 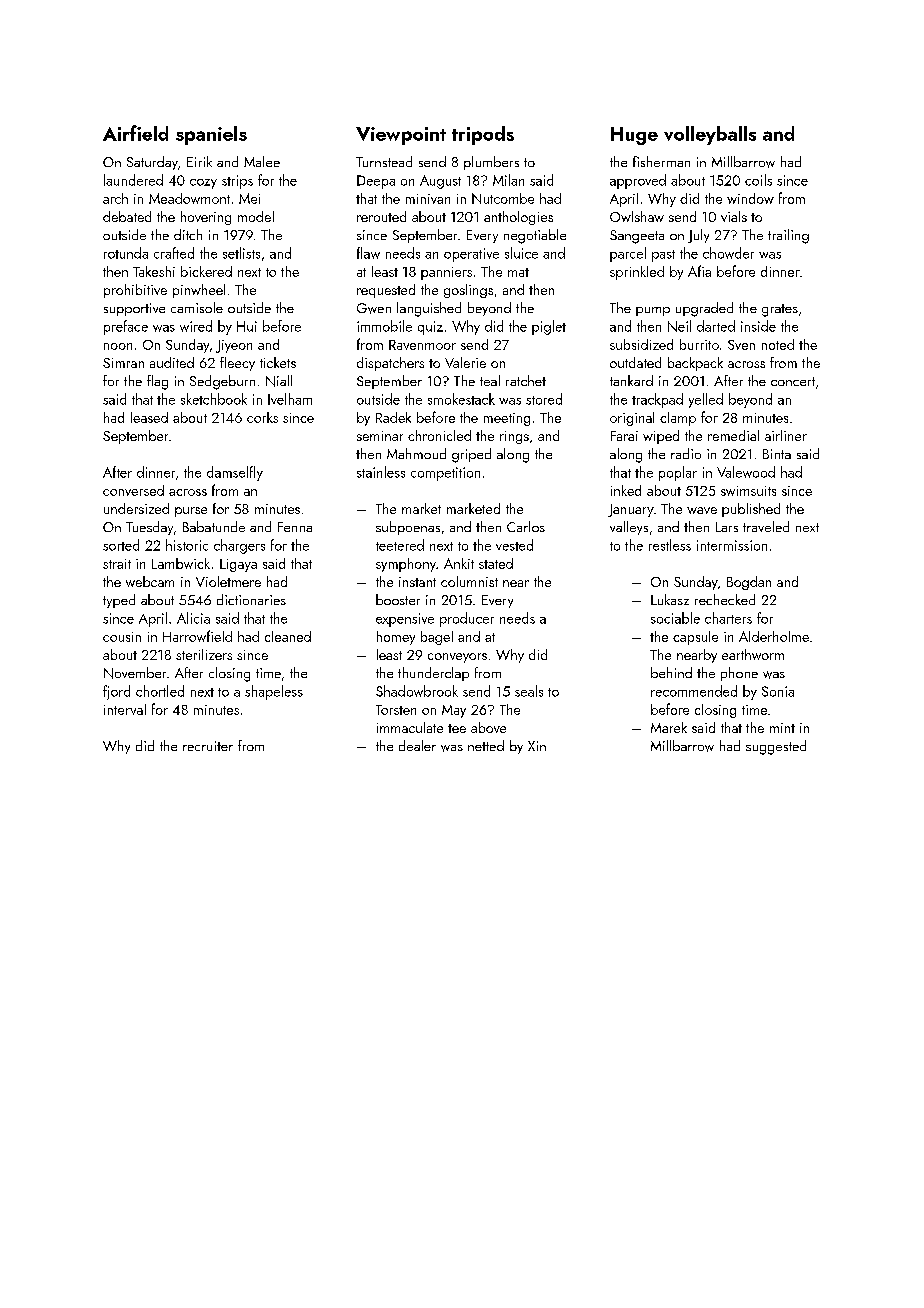 What do you see at coordinates (118, 346) in the document?
I see `noon` at bounding box center [118, 346].
